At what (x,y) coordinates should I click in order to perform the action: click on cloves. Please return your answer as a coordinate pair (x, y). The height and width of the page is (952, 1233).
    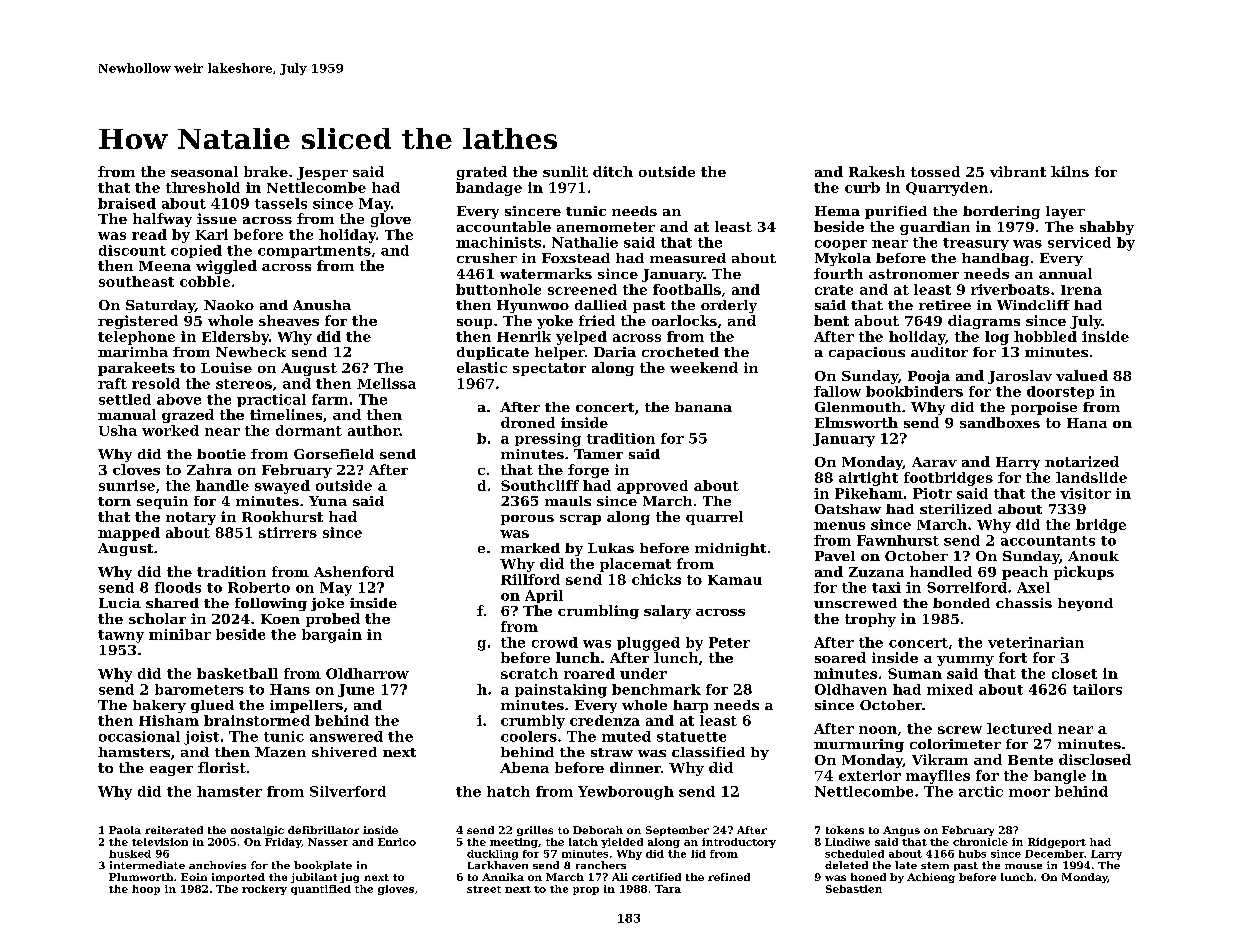
    Looking at the image, I should click on (136, 469).
